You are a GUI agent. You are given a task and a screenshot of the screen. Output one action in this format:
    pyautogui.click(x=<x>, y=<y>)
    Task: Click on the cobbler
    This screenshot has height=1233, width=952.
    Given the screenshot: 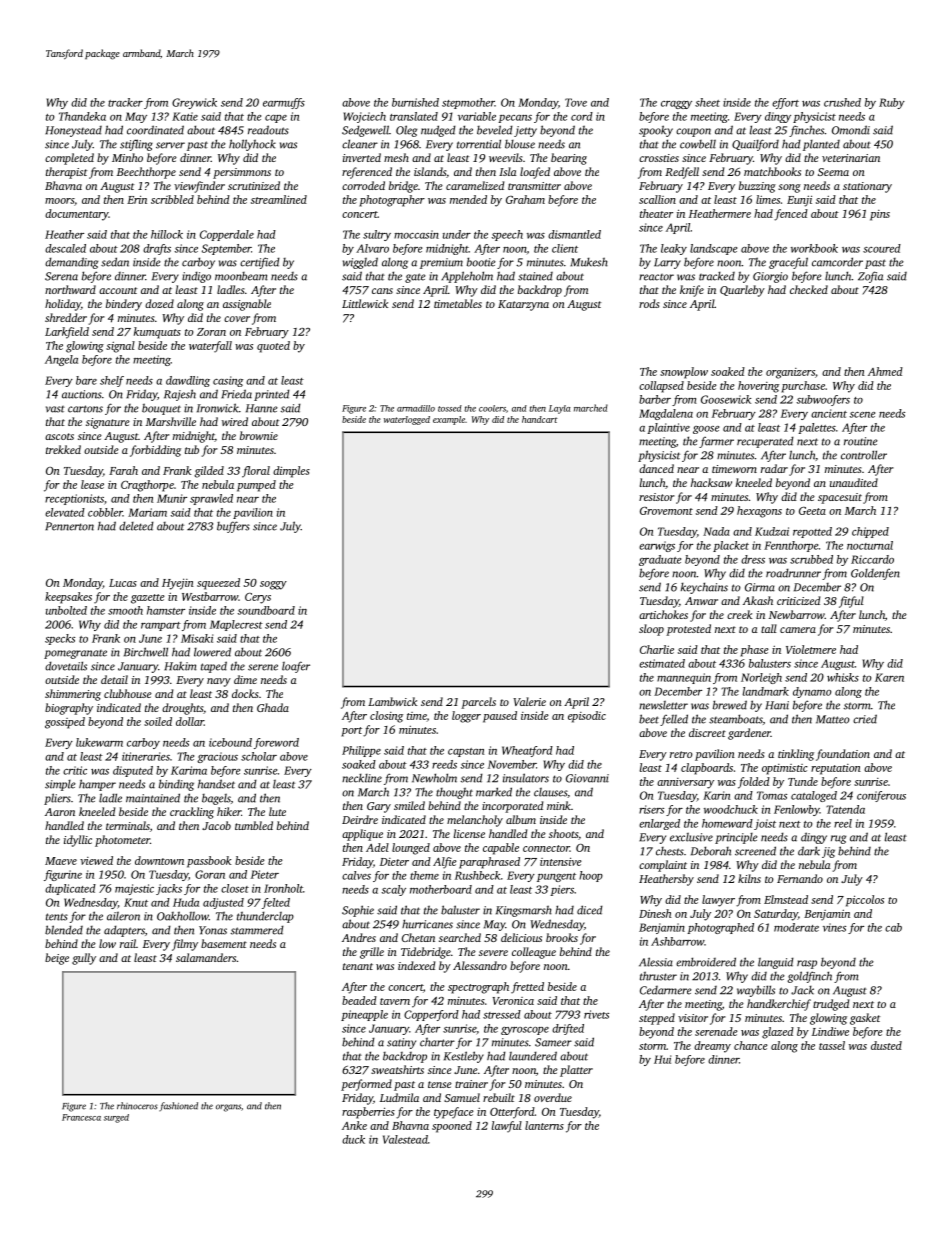 What is the action you would take?
    pyautogui.click(x=105, y=512)
